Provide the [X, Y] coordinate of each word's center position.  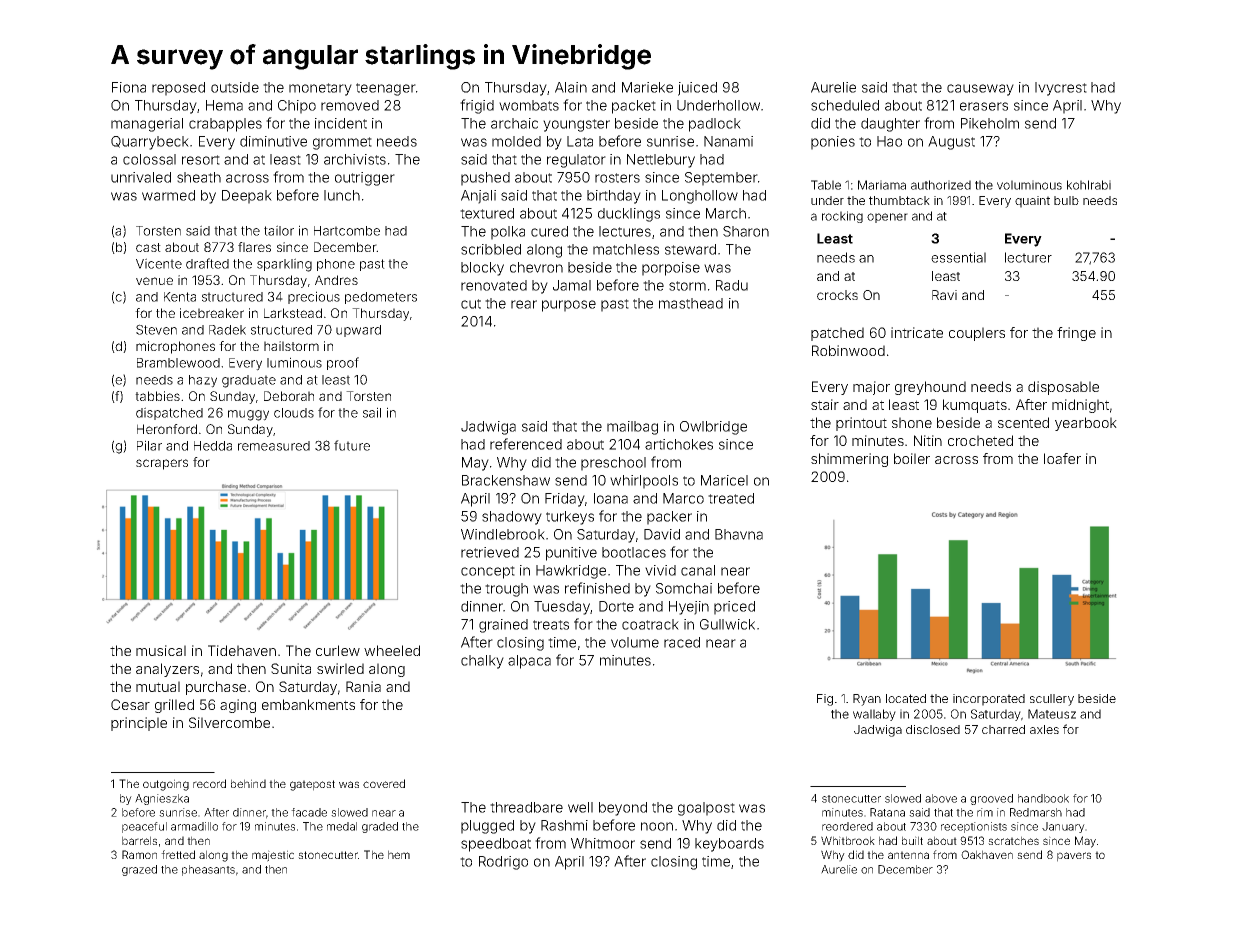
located [906, 698]
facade [309, 812]
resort [201, 160]
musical [161, 650]
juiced [697, 89]
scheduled [845, 105]
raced [682, 642]
